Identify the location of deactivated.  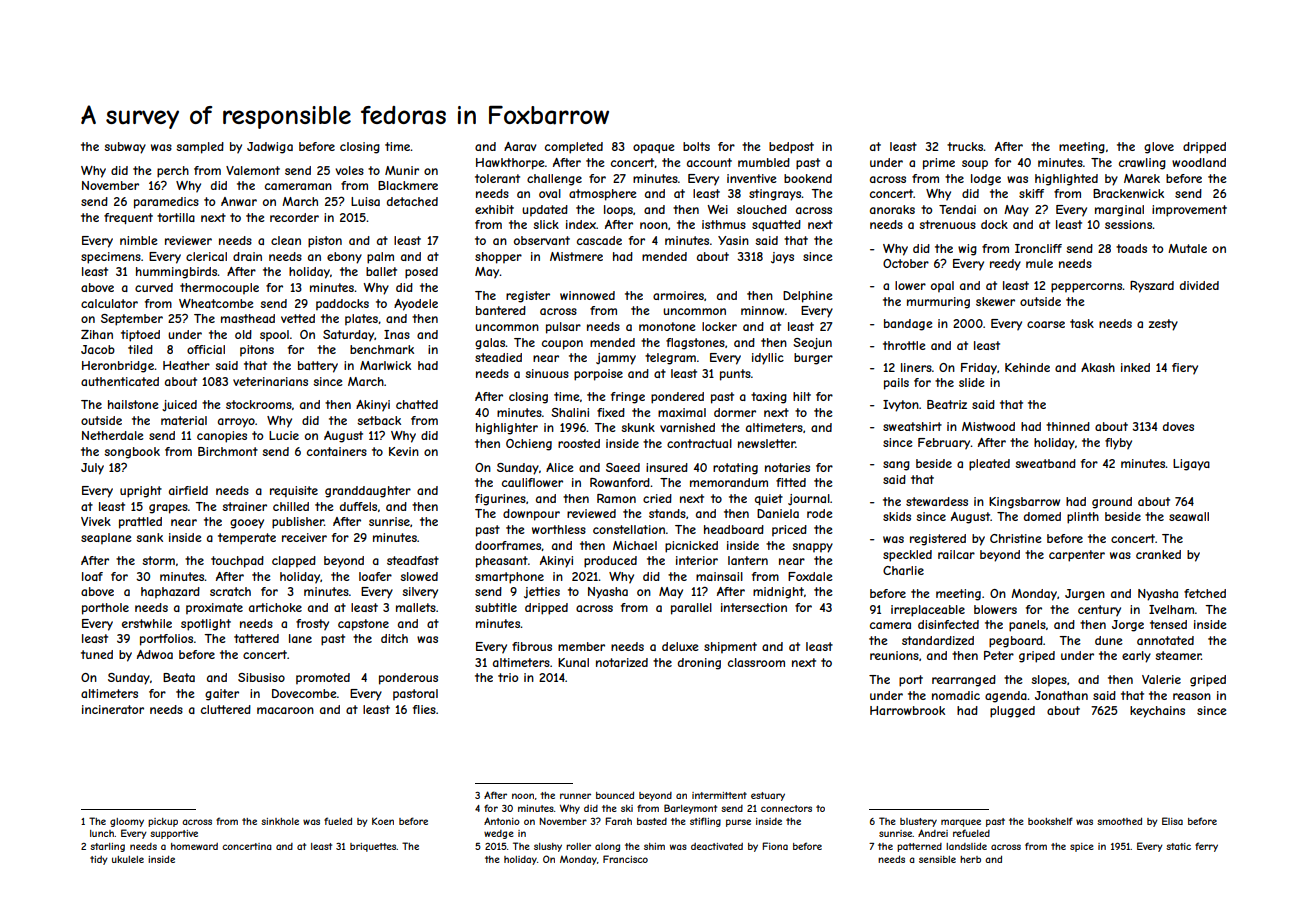
(717, 846).
